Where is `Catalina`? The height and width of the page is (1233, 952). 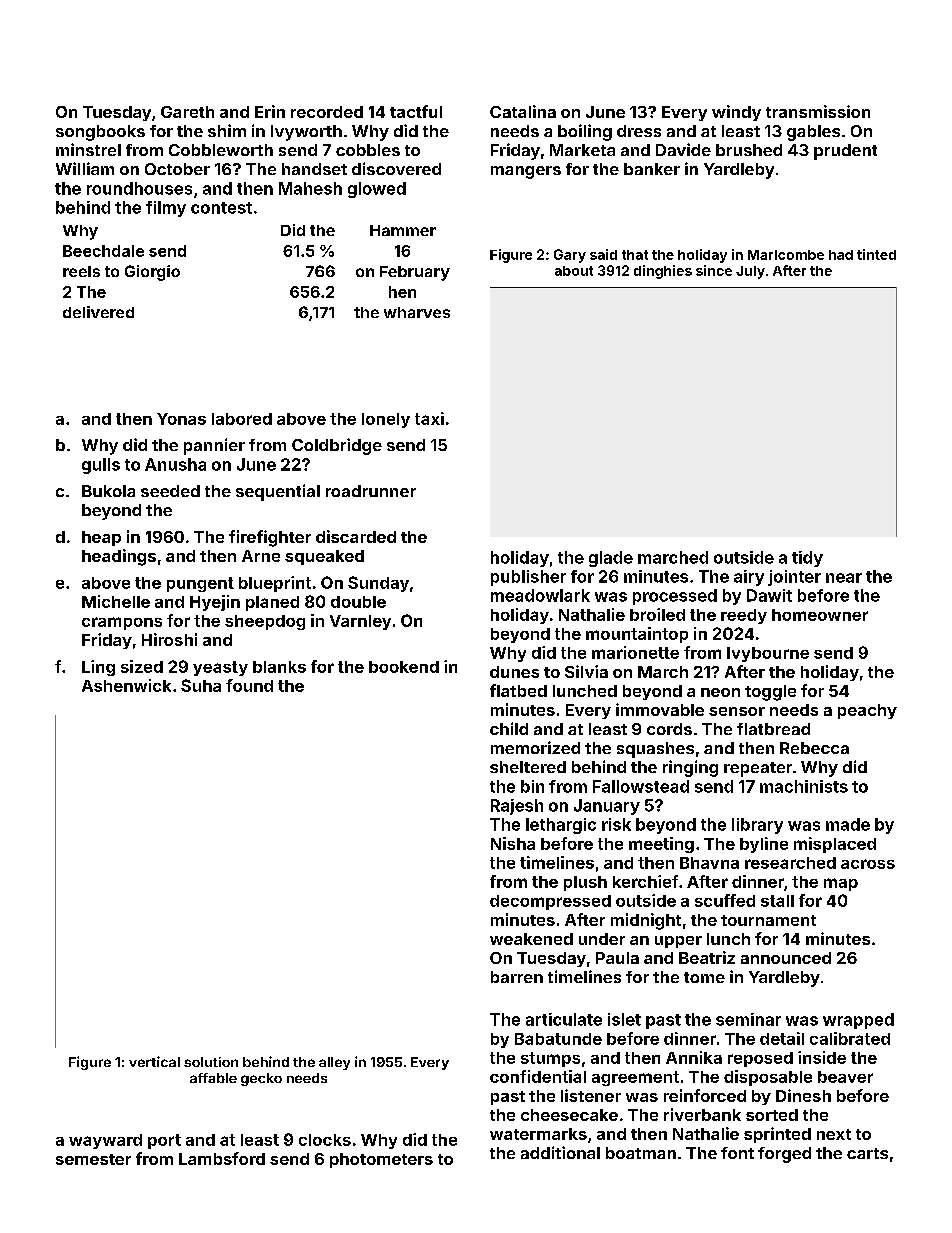
Catalina is located at coordinates (523, 111).
